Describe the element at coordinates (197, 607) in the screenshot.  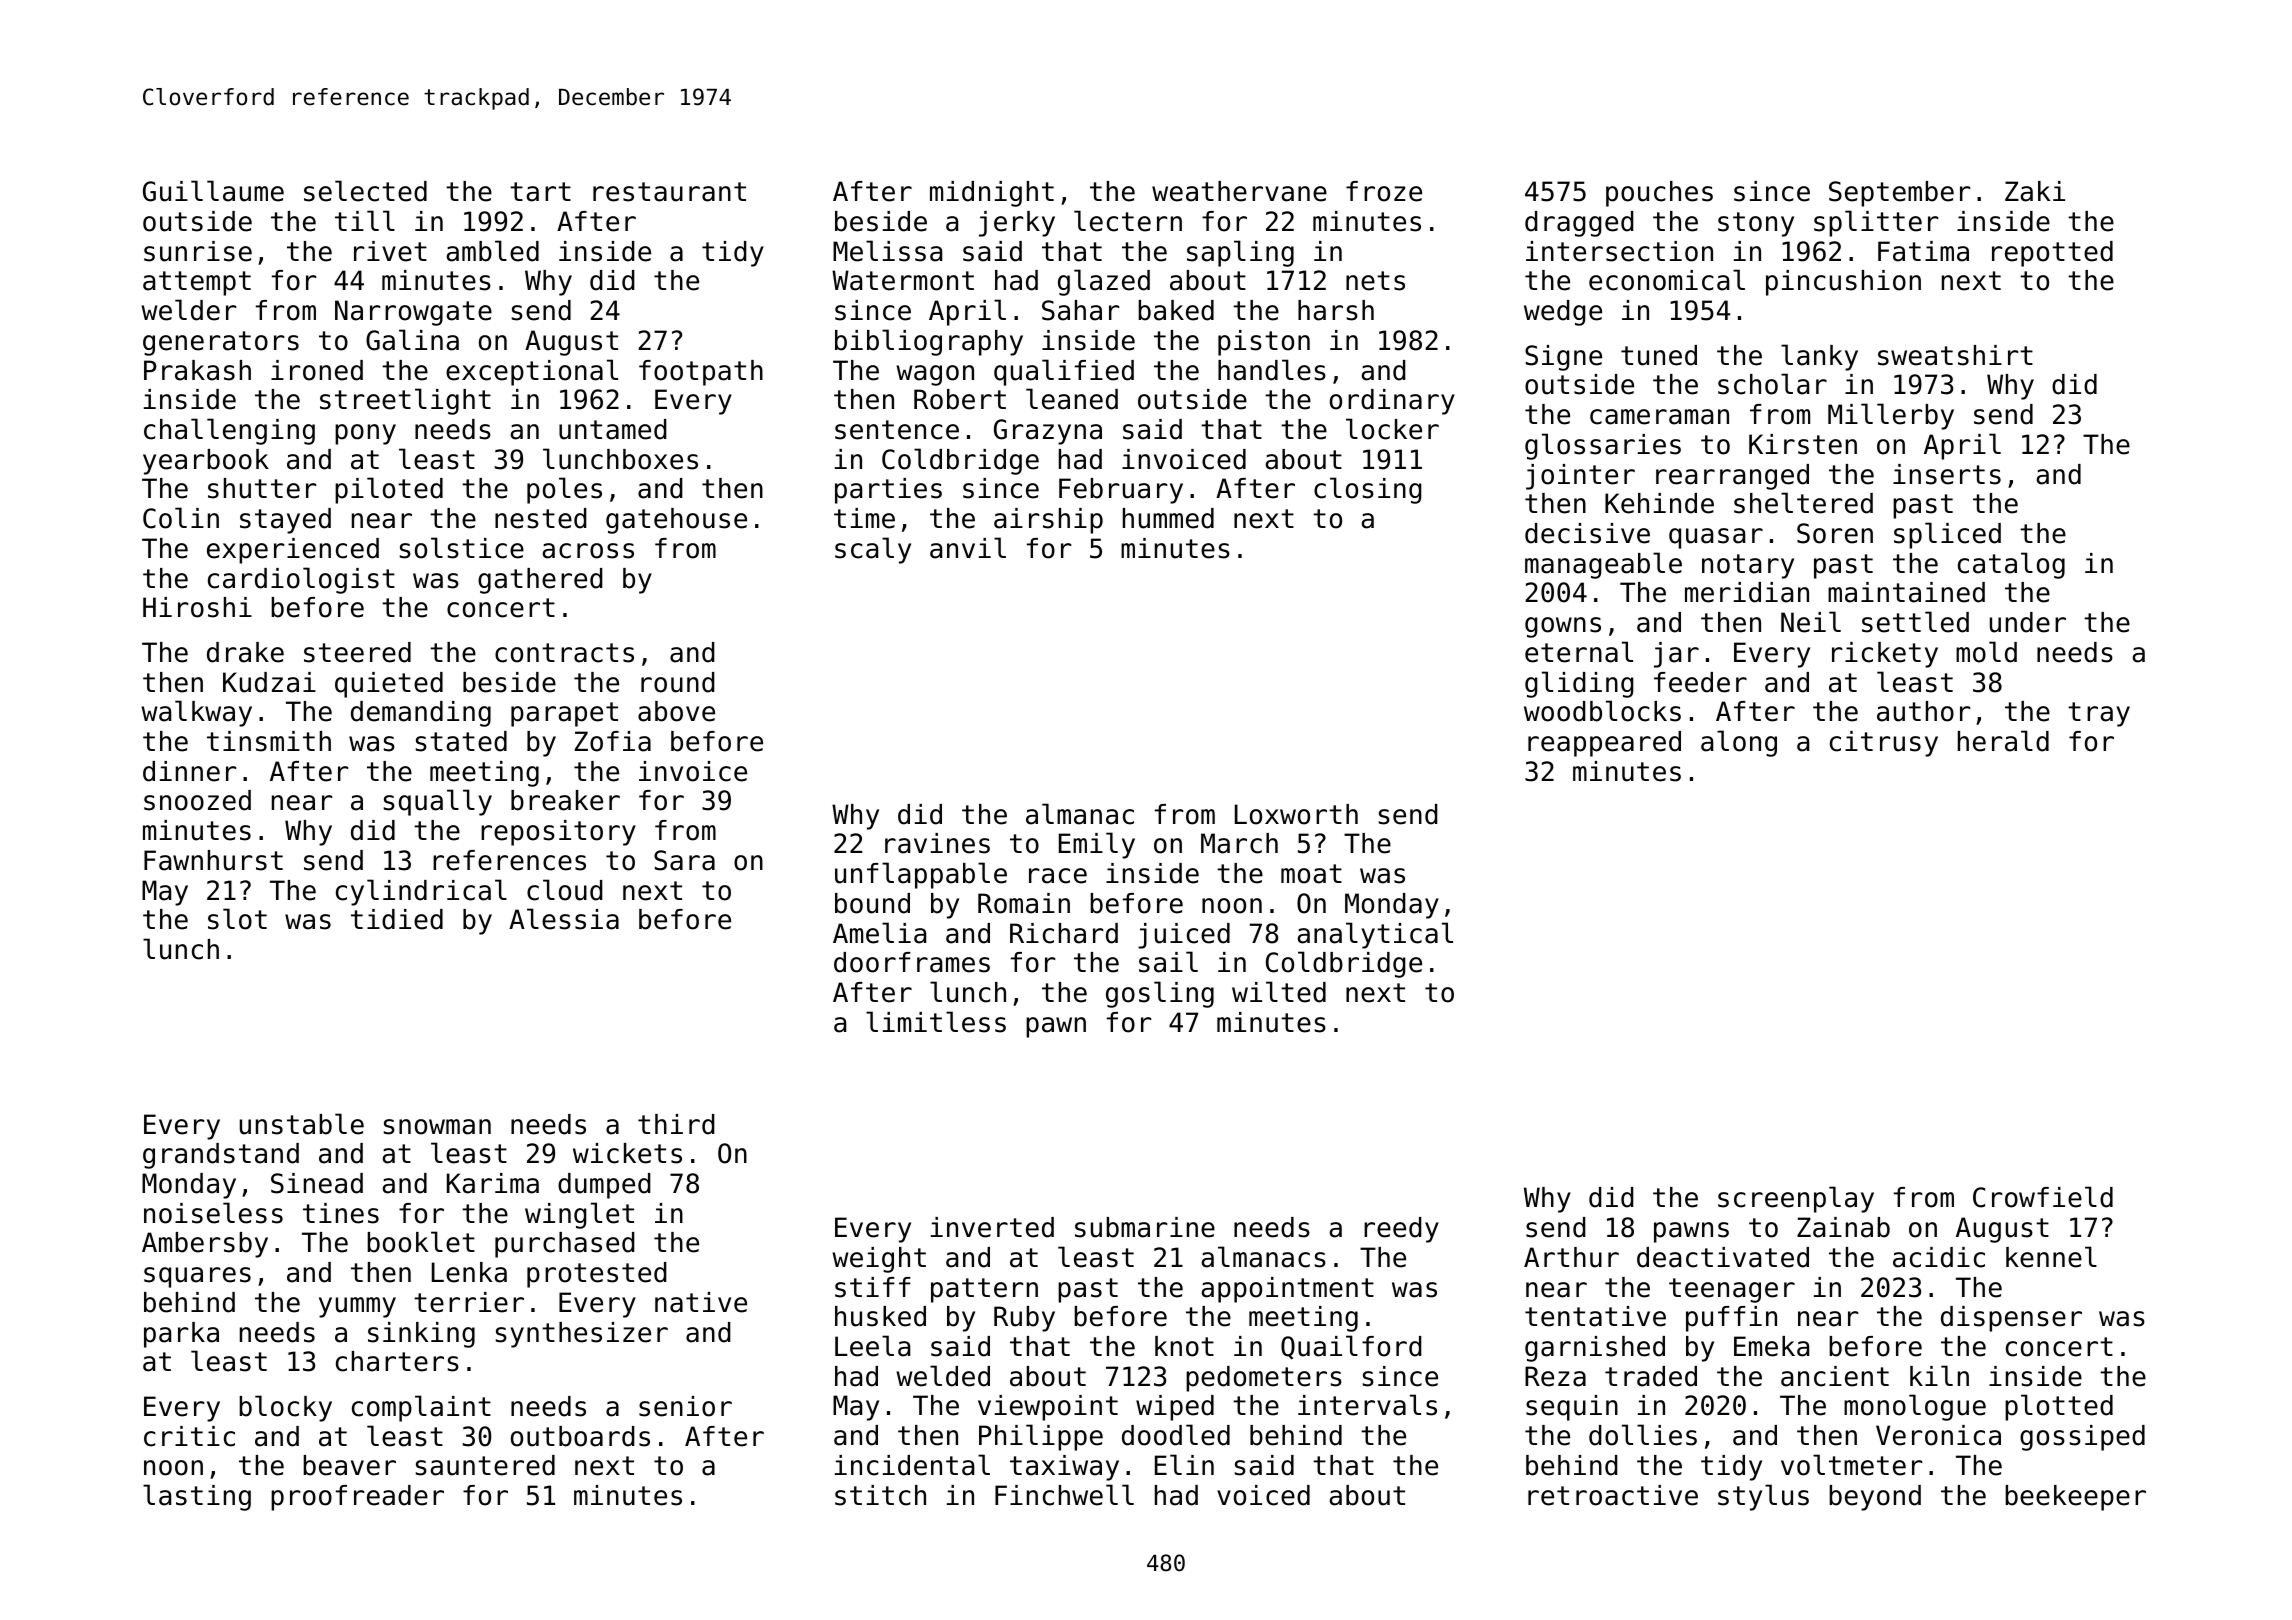
I see `Hiroshi` at that location.
